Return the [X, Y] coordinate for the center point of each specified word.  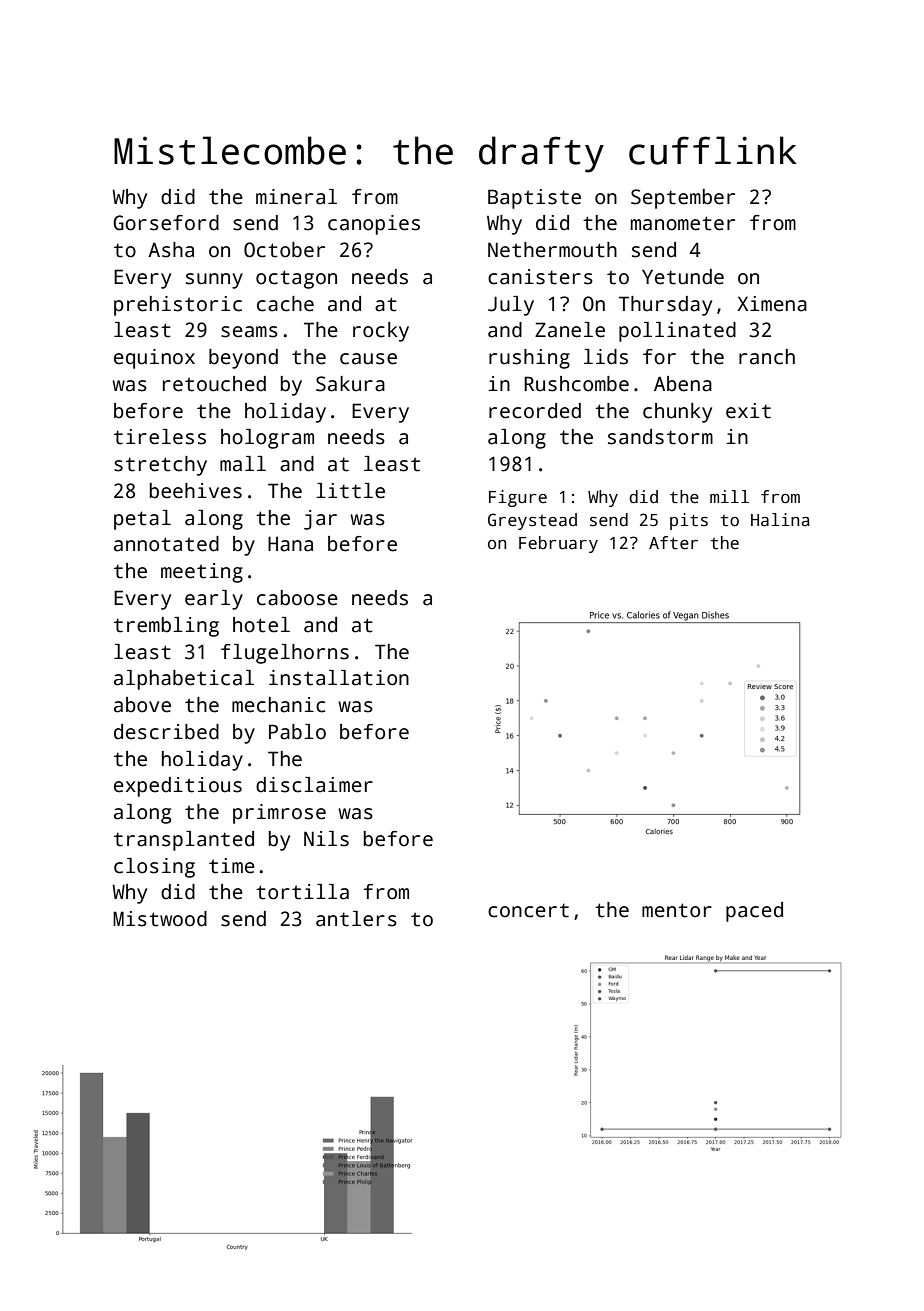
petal [142, 520]
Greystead [532, 521]
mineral [296, 197]
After [673, 543]
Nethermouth [552, 250]
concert [528, 910]
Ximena [772, 304]
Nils [326, 839]
